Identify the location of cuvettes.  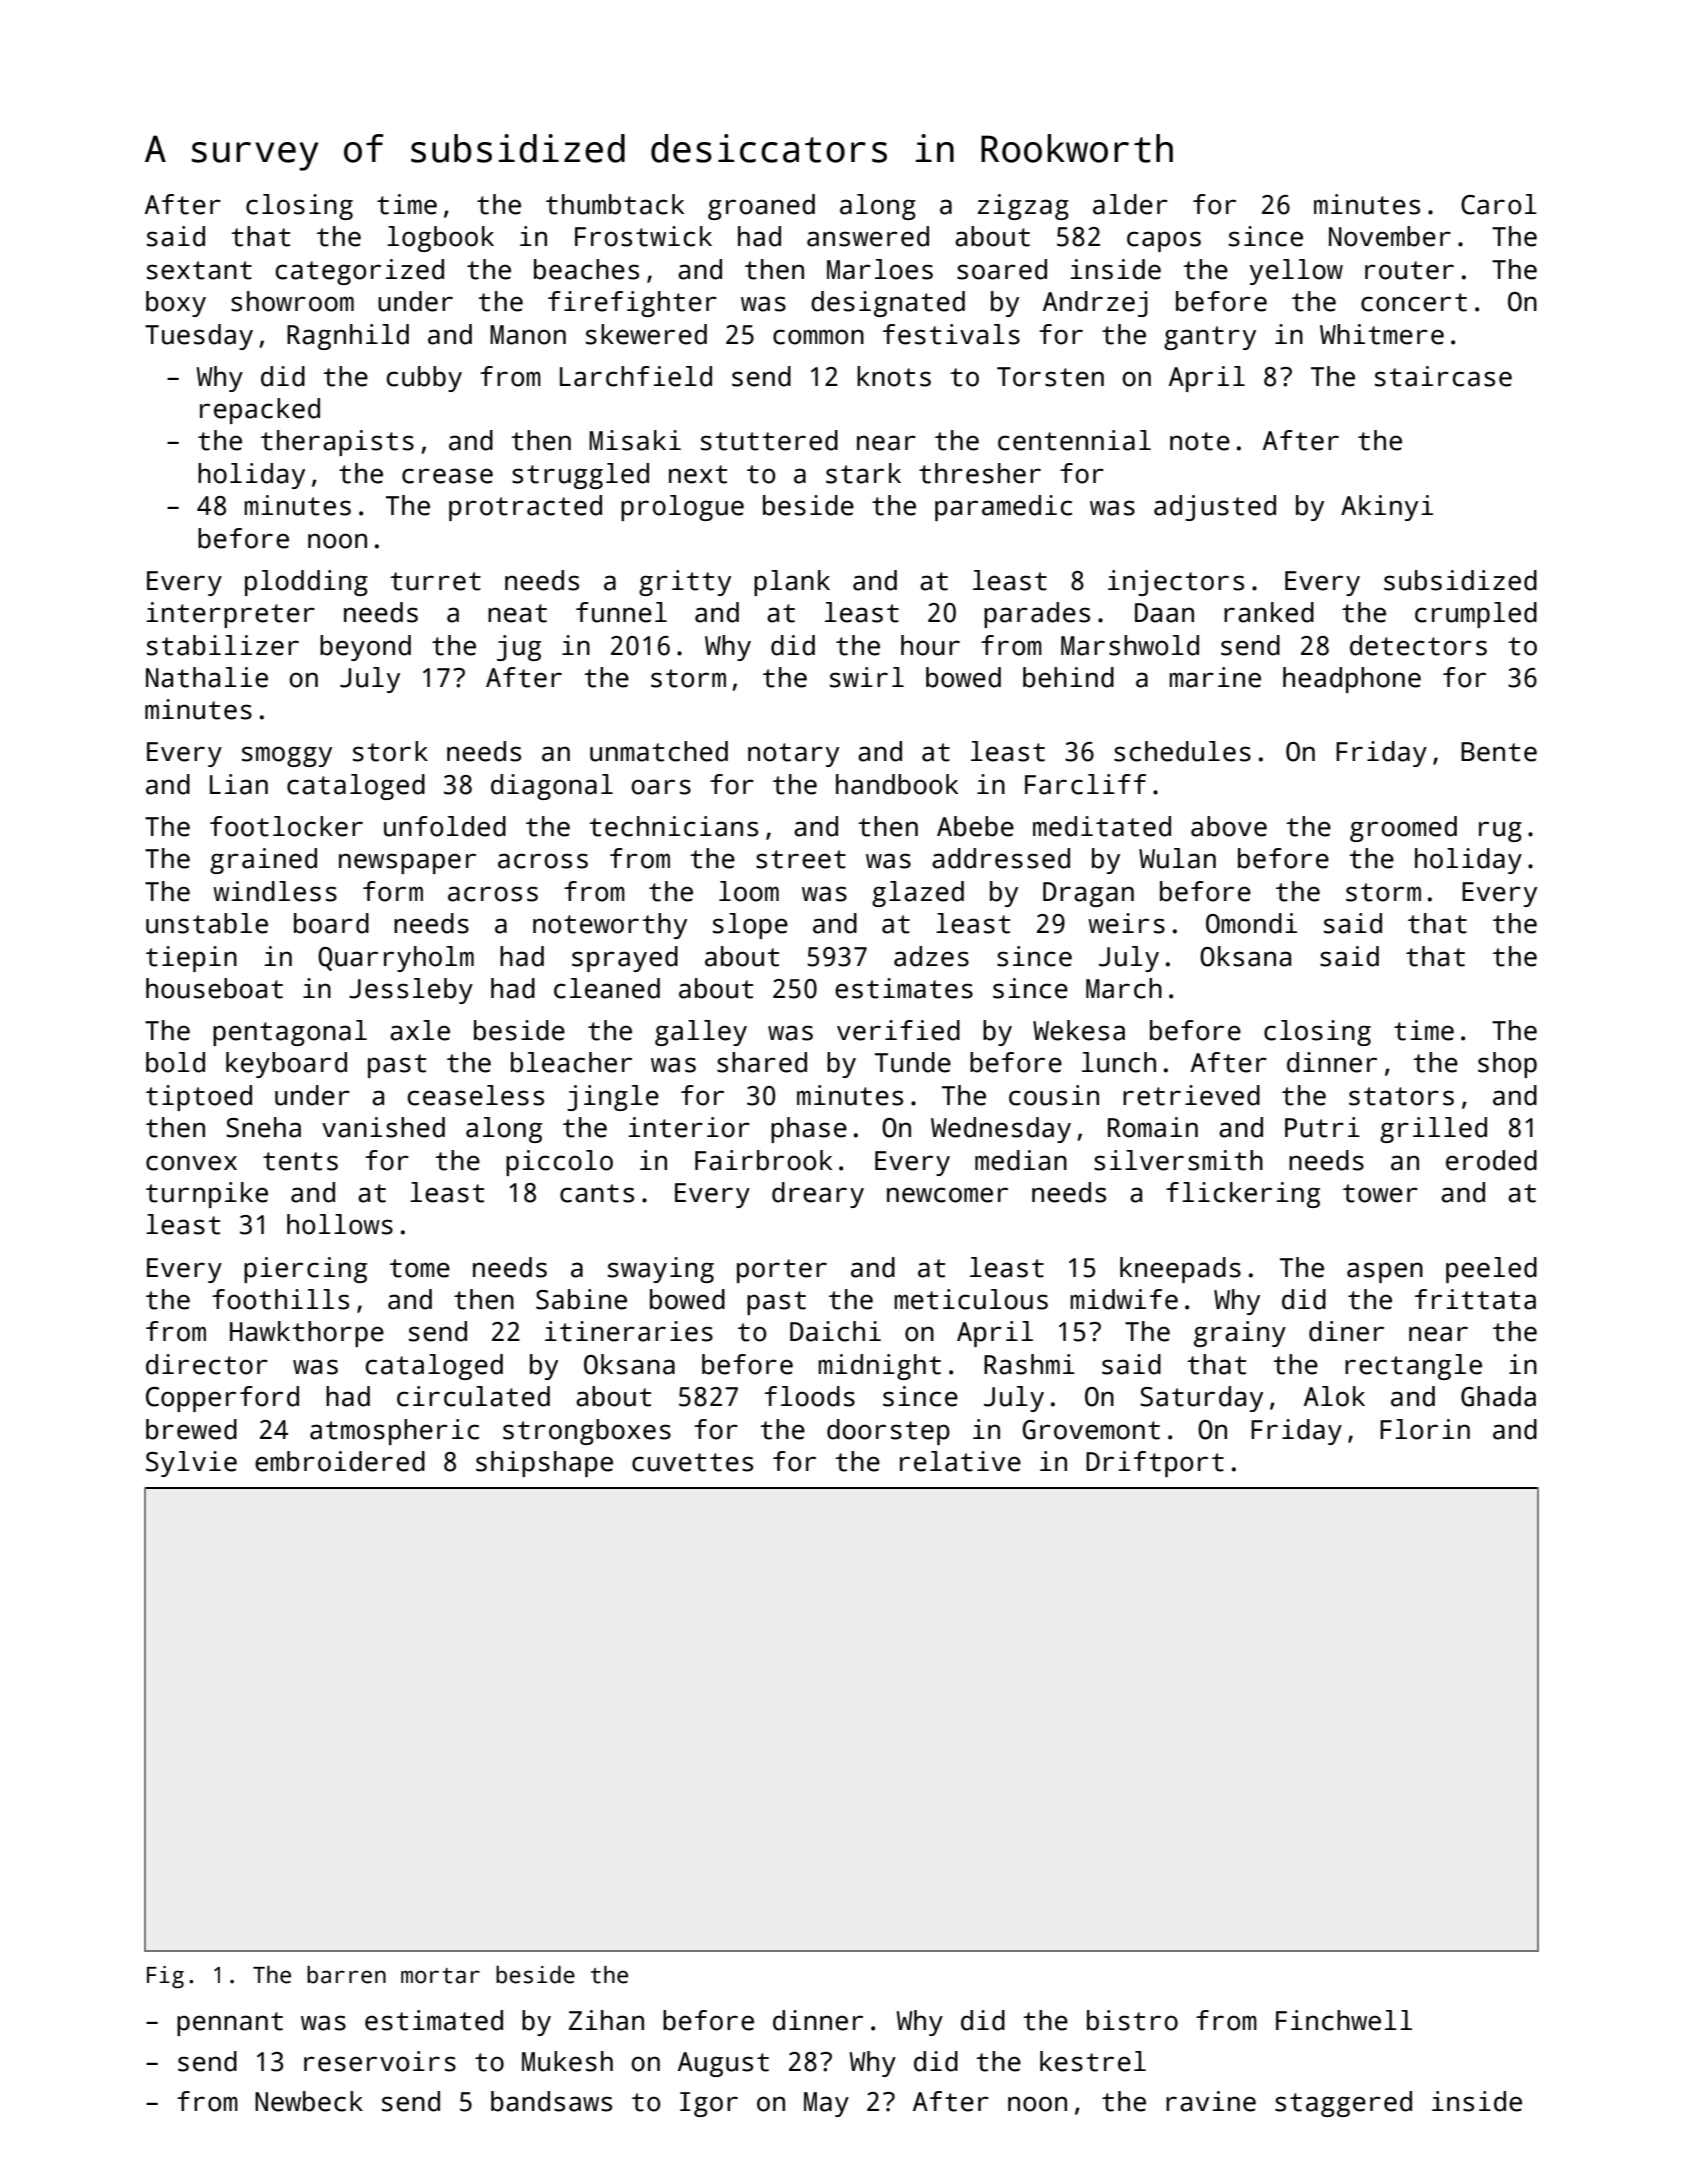
(692, 1462).
